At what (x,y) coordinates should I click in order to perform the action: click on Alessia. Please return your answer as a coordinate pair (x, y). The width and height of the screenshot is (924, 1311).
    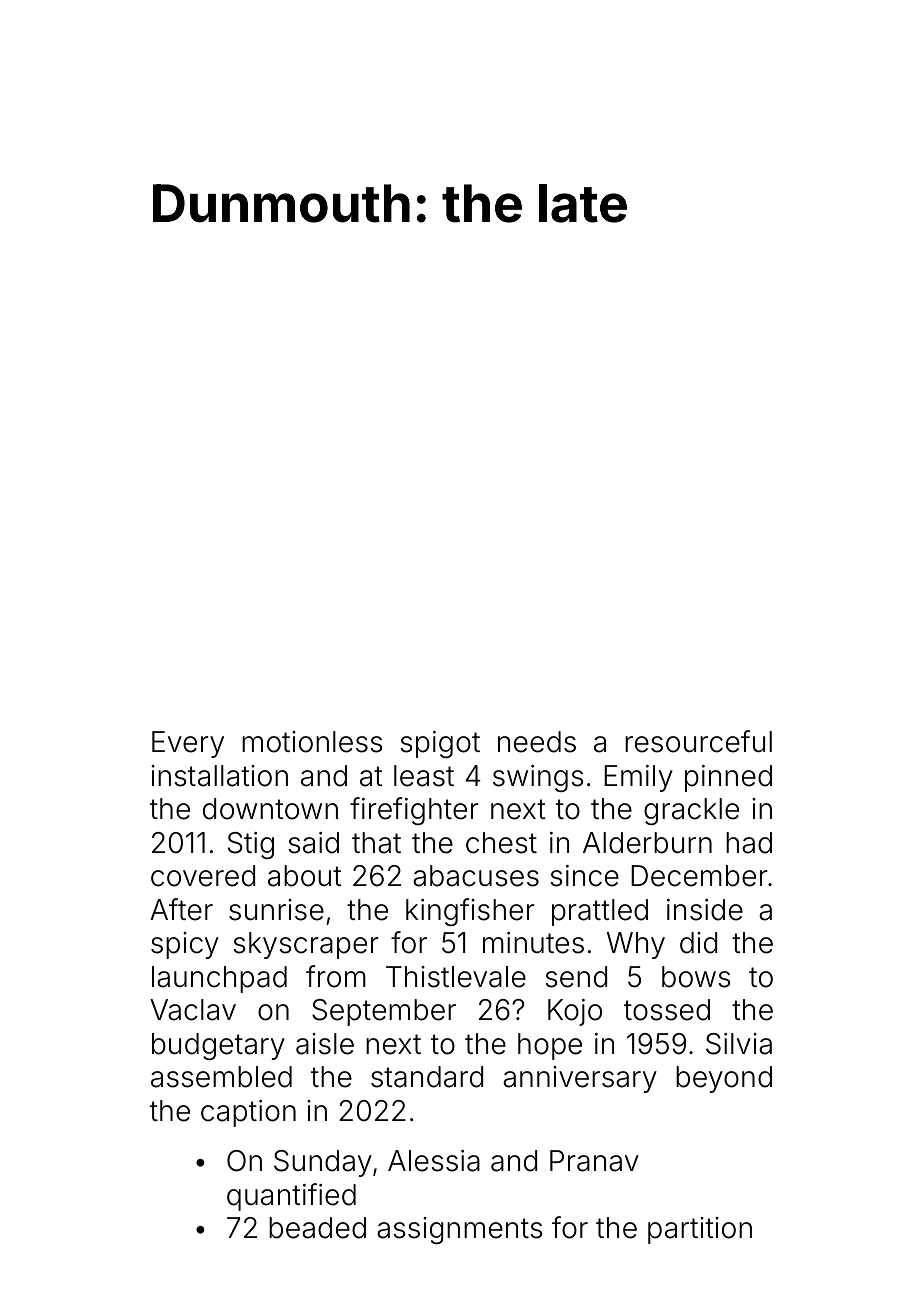
    Looking at the image, I should click on (434, 1161).
